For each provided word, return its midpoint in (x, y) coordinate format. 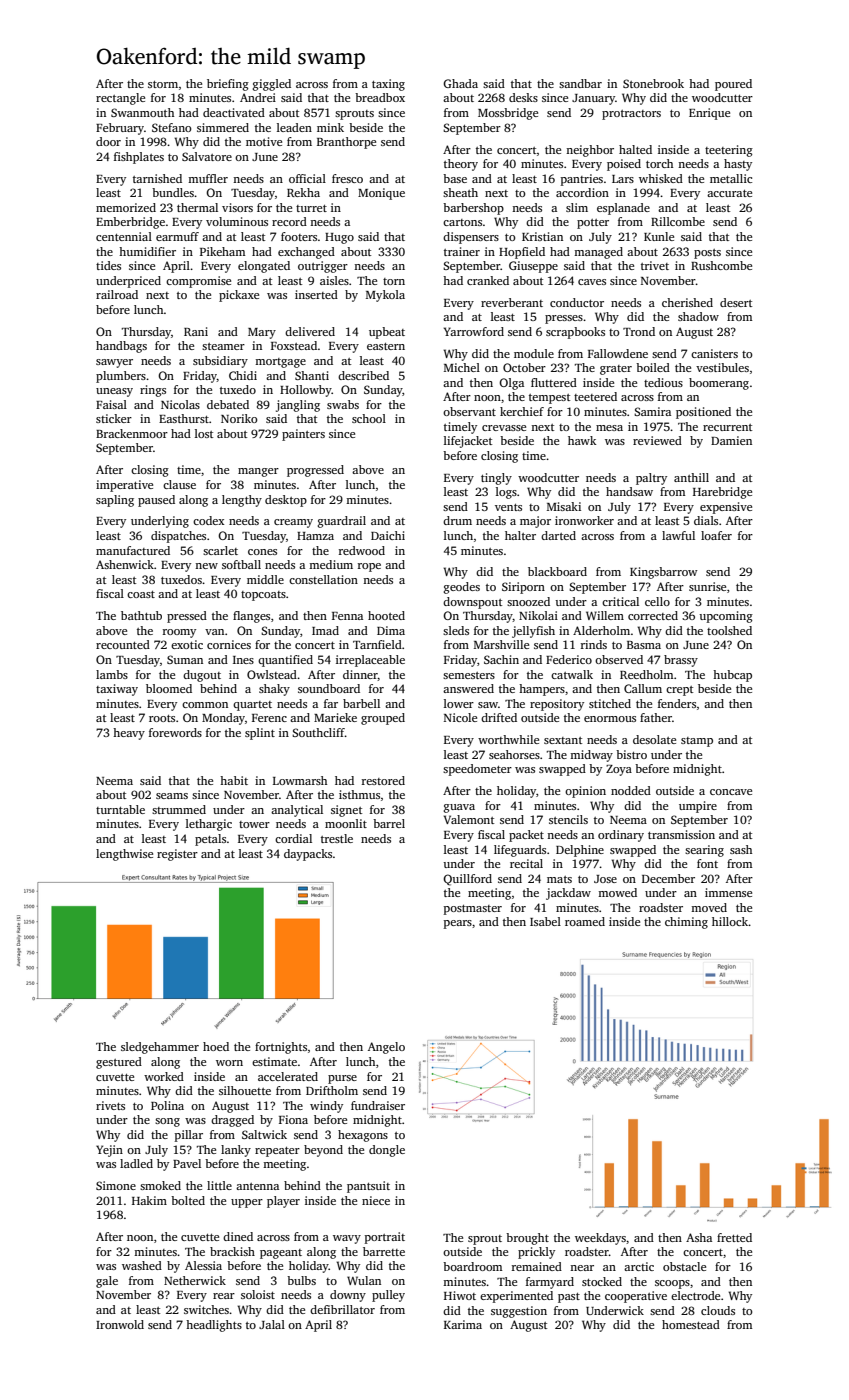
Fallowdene (618, 353)
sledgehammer (160, 1048)
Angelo (386, 1048)
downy (348, 1296)
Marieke (335, 717)
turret (311, 208)
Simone (116, 1185)
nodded (631, 790)
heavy (129, 734)
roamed (585, 921)
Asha (699, 1237)
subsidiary (220, 362)
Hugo (339, 238)
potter (593, 224)
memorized (126, 207)
